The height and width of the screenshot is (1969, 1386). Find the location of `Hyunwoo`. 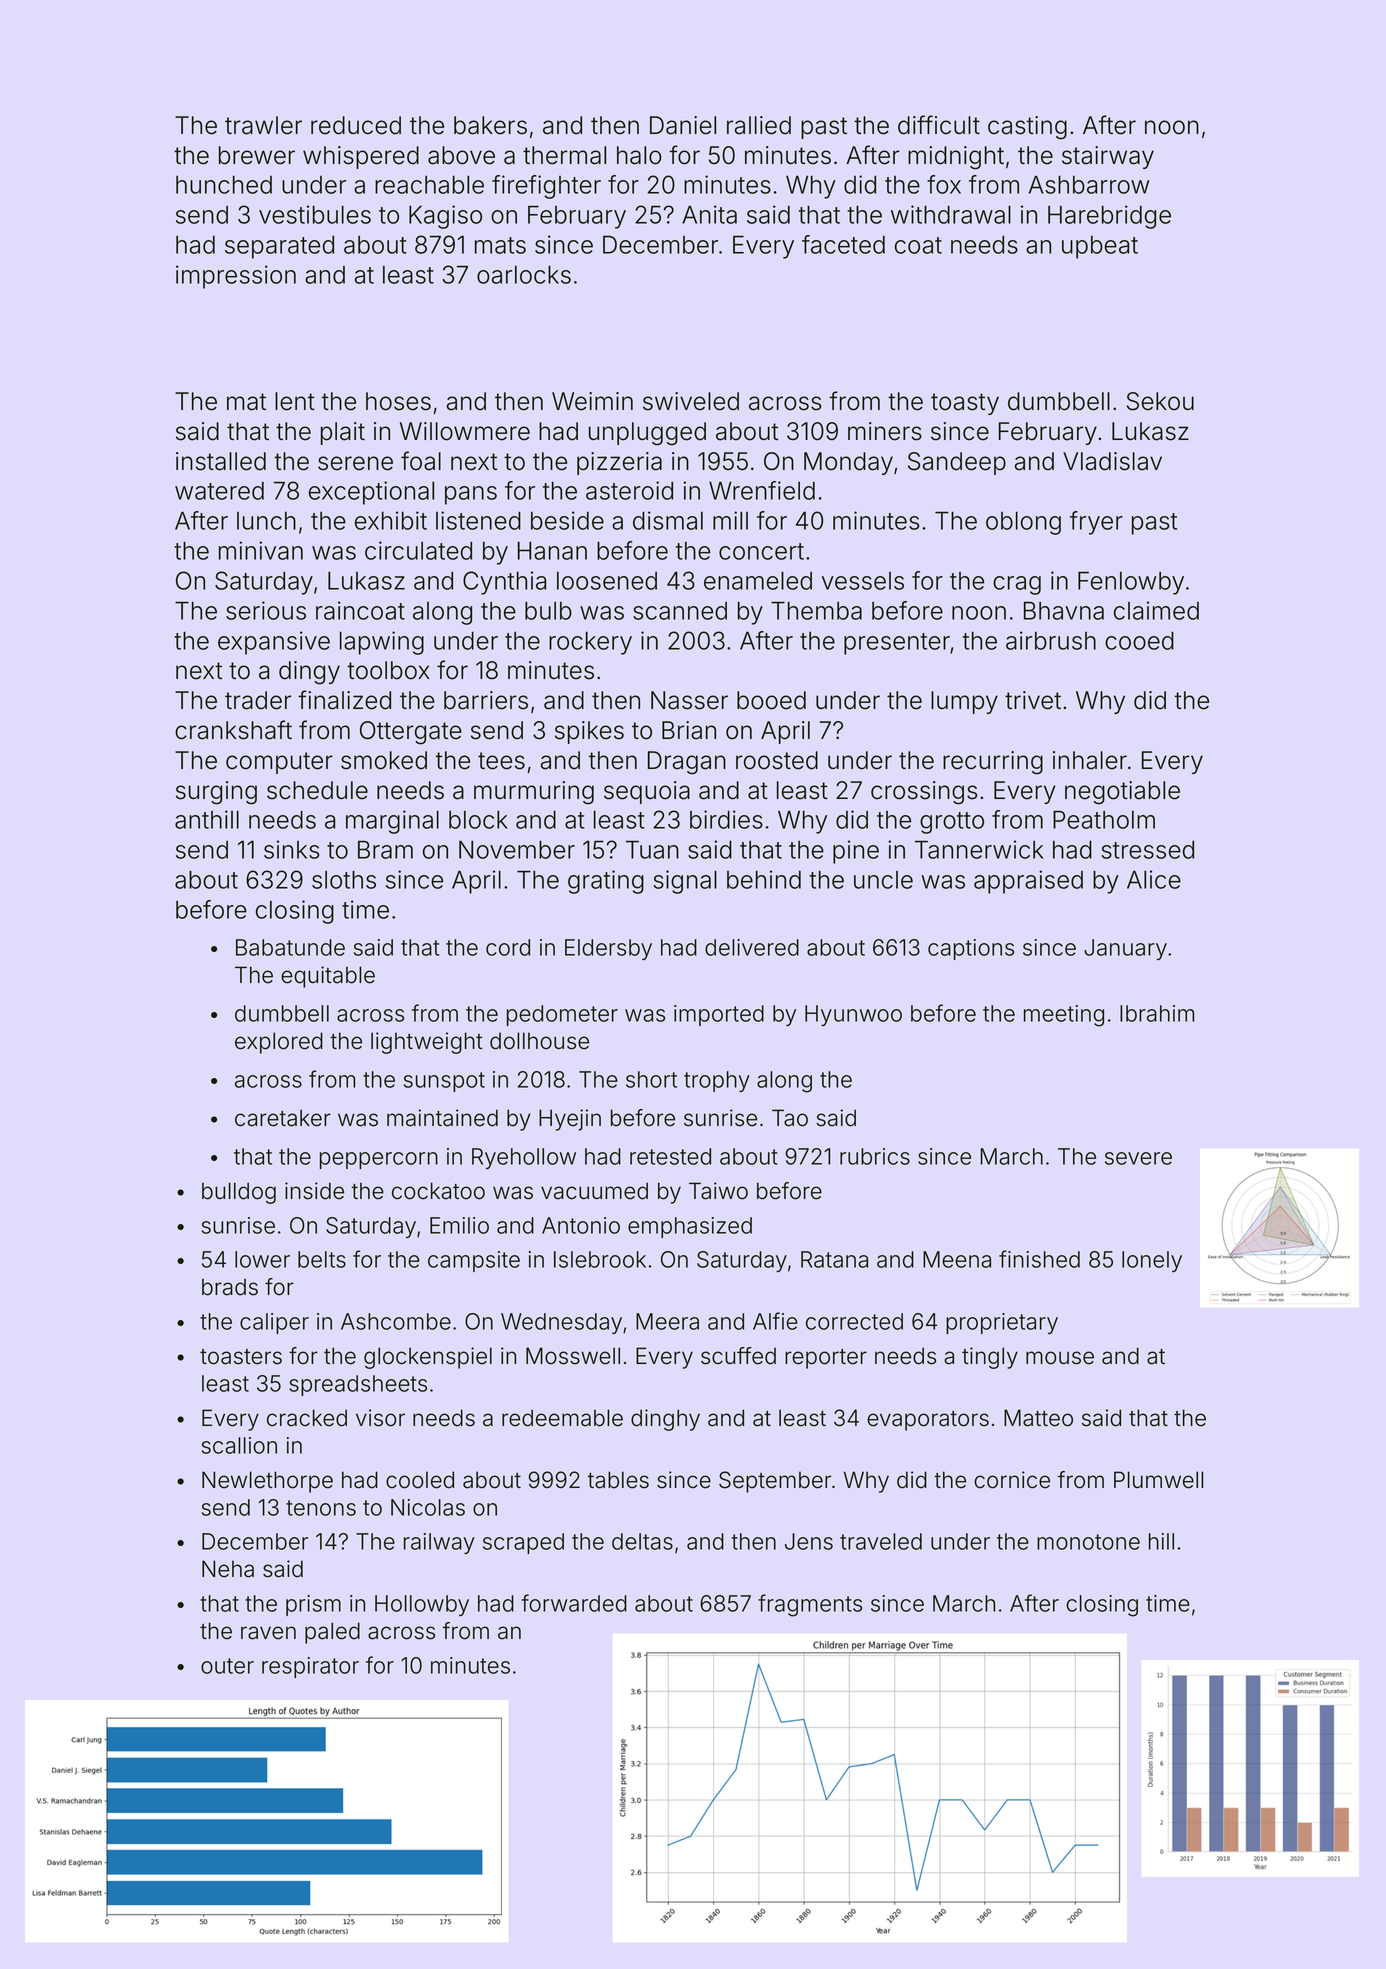

Hyunwoo is located at coordinates (853, 1015).
